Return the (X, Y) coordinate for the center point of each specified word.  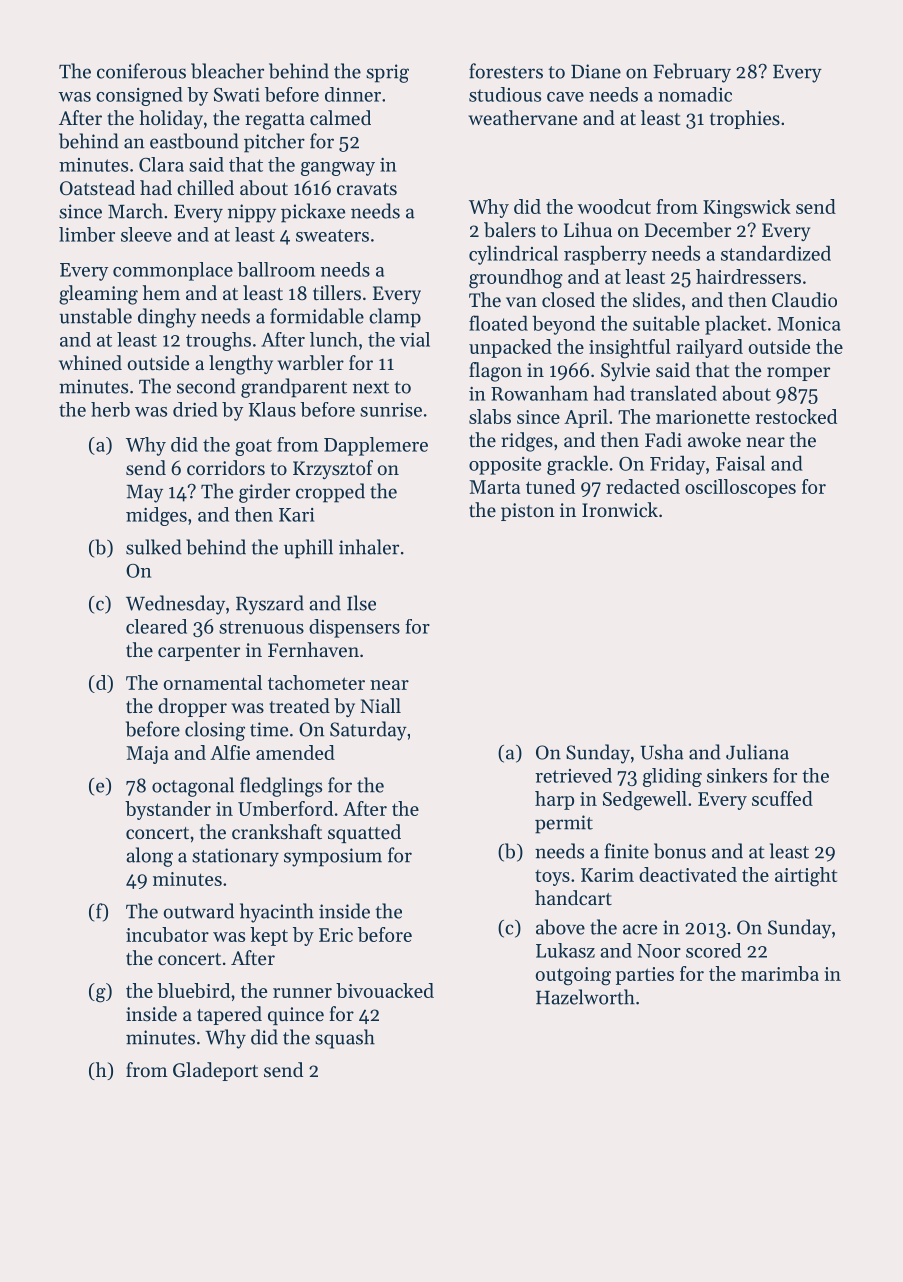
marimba (780, 973)
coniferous (141, 71)
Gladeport (215, 1071)
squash (345, 1039)
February (692, 73)
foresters (506, 71)
